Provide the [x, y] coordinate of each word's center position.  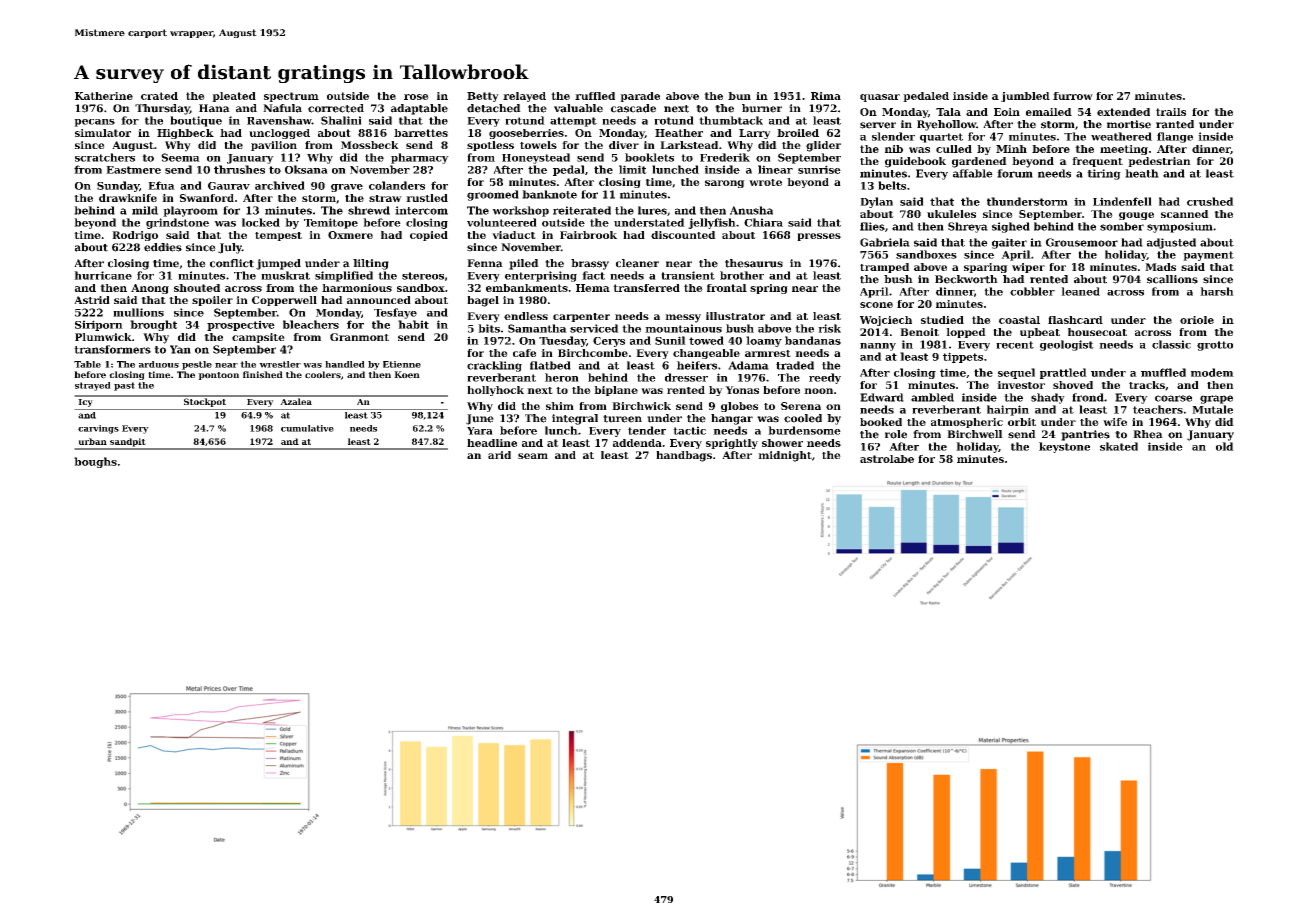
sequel [1016, 373]
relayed [524, 97]
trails [1171, 112]
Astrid [92, 300]
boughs [95, 462]
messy [683, 318]
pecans [94, 123]
